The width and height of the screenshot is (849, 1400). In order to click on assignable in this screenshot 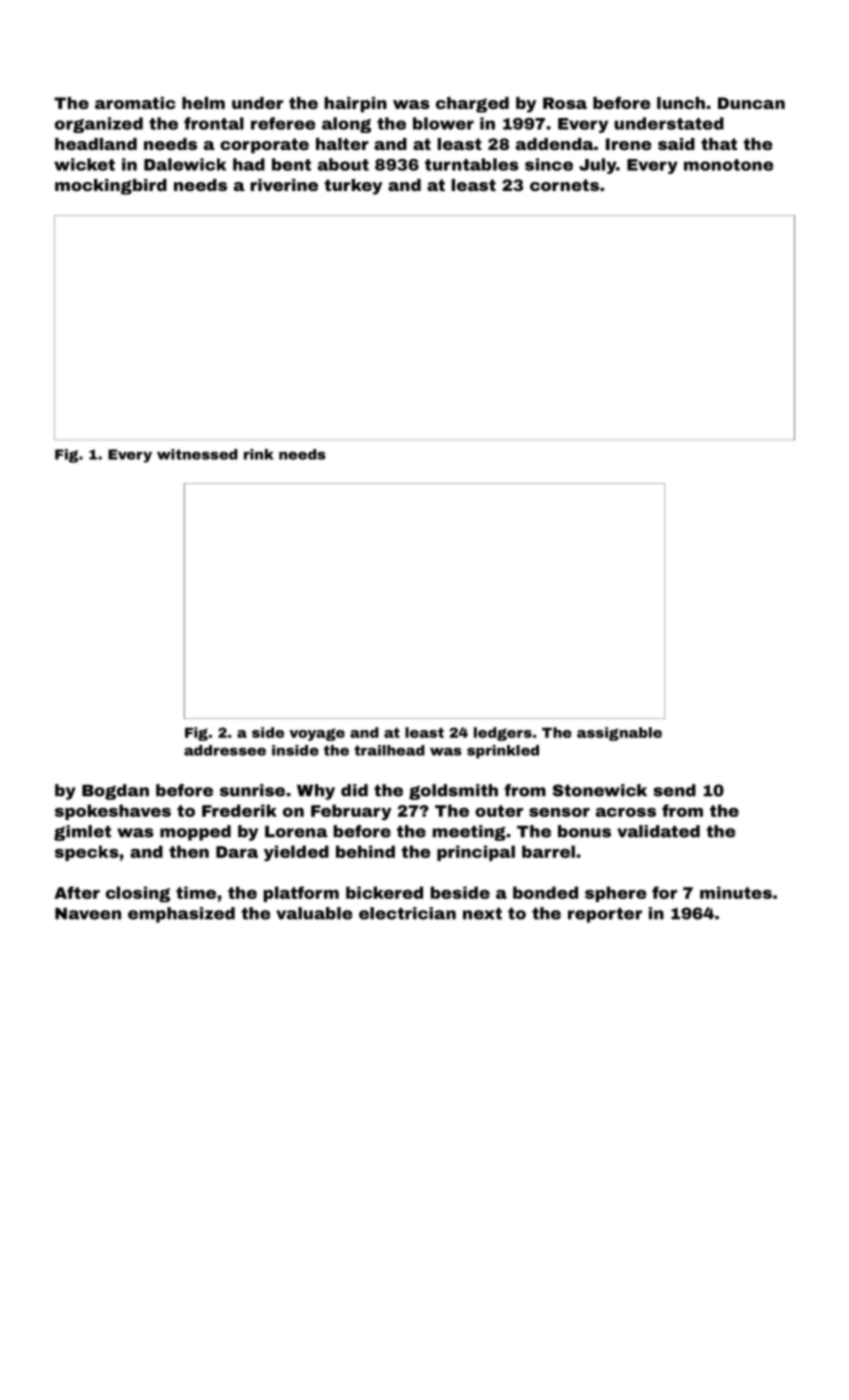, I will do `click(619, 734)`.
